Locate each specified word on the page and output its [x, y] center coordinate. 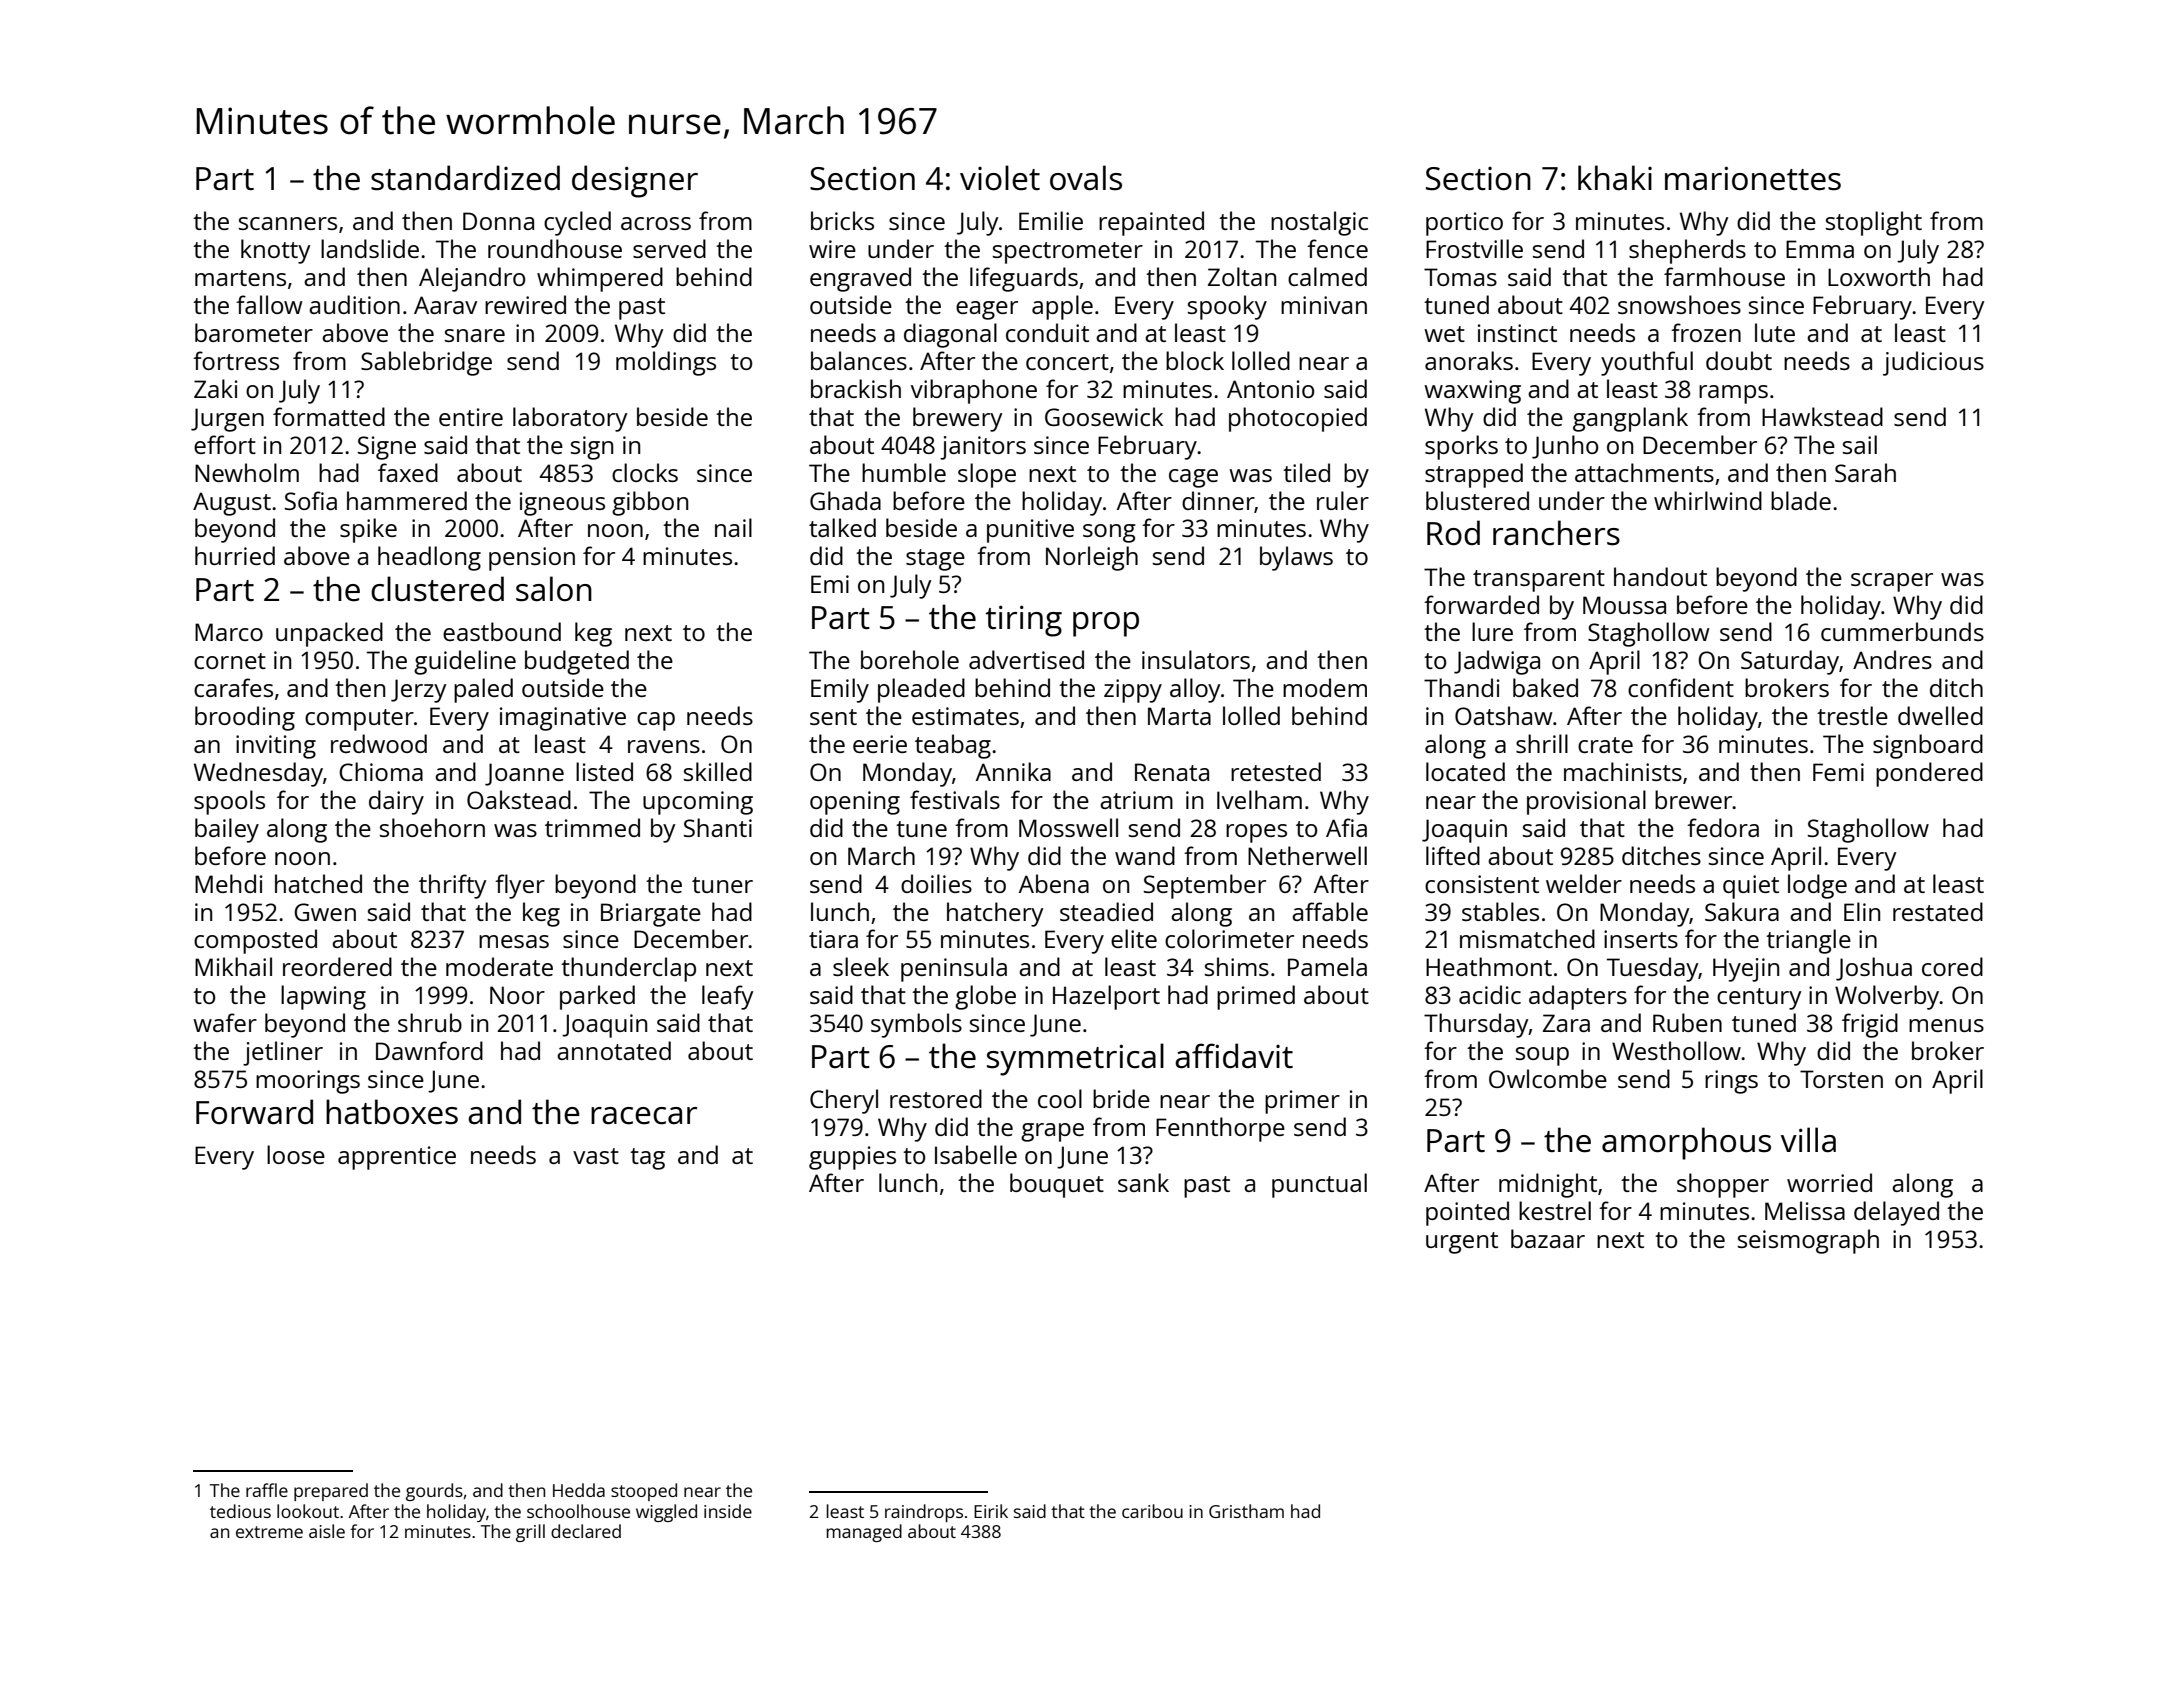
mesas [514, 941]
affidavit [1234, 1056]
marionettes [1753, 178]
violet [1000, 178]
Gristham [1246, 1511]
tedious [240, 1511]
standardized [465, 178]
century [1759, 999]
